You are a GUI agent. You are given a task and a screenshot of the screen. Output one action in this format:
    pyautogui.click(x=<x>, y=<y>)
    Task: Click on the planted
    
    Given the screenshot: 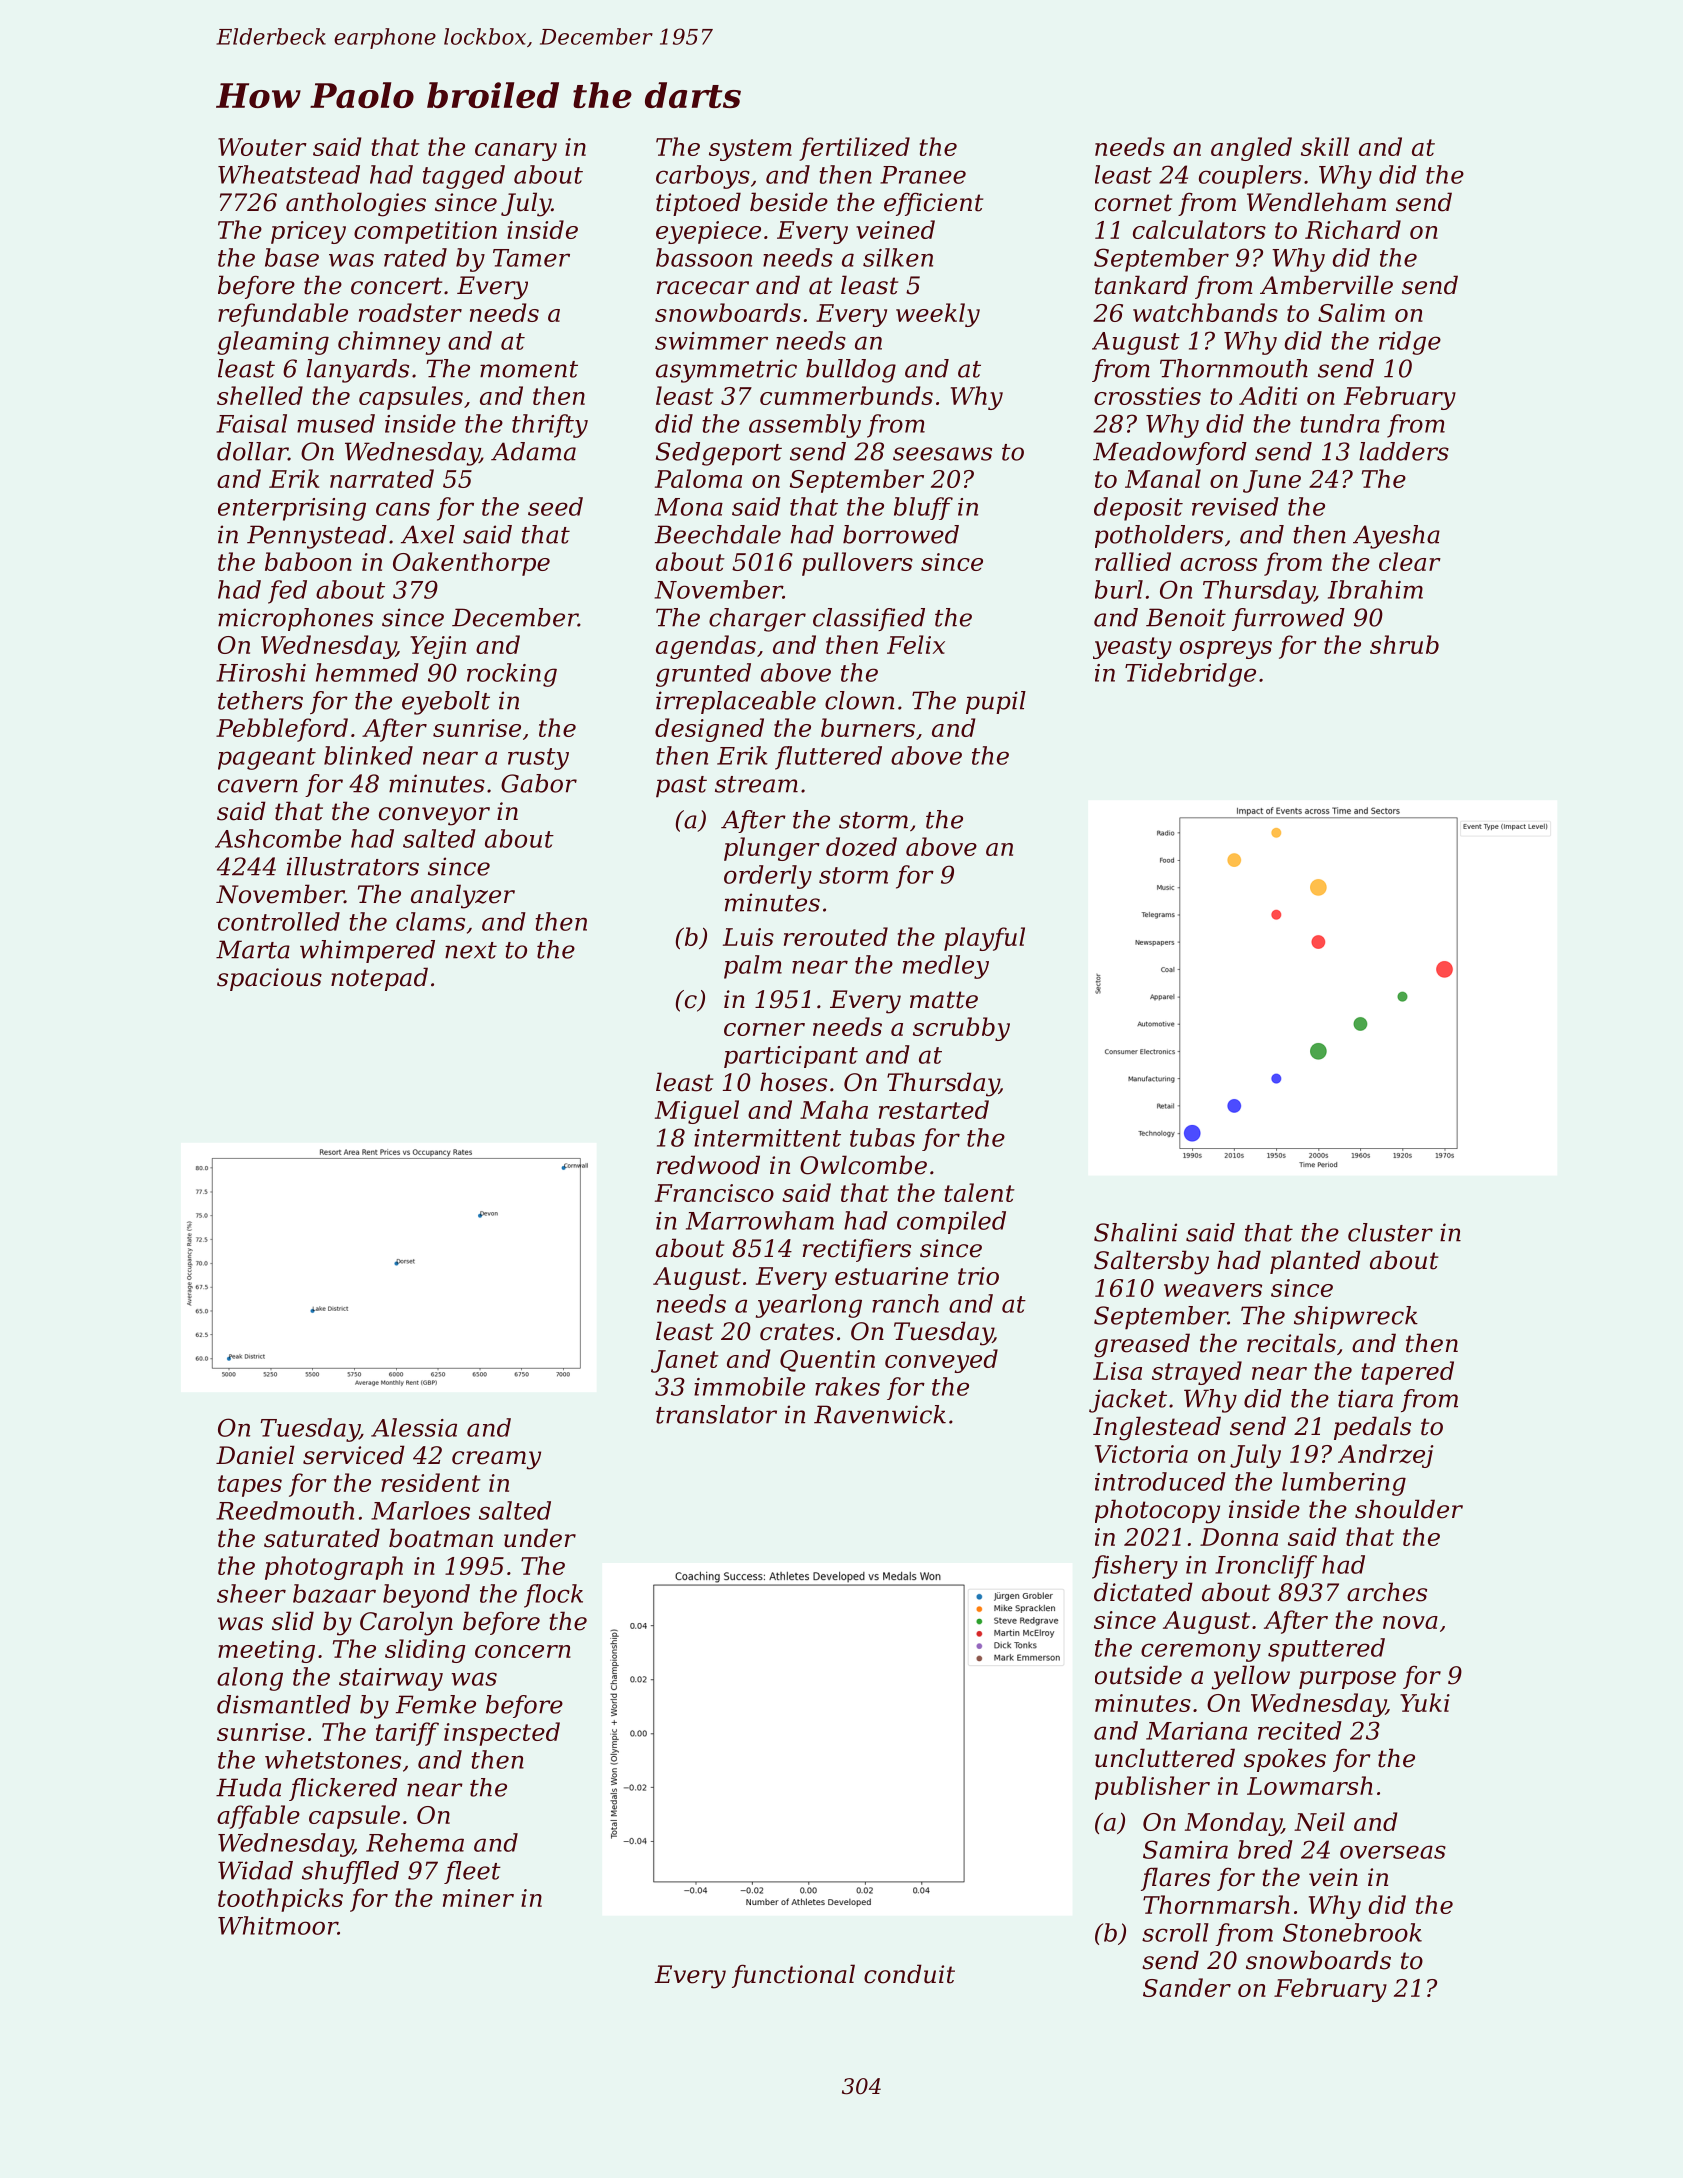 What is the action you would take?
    pyautogui.click(x=1315, y=1262)
